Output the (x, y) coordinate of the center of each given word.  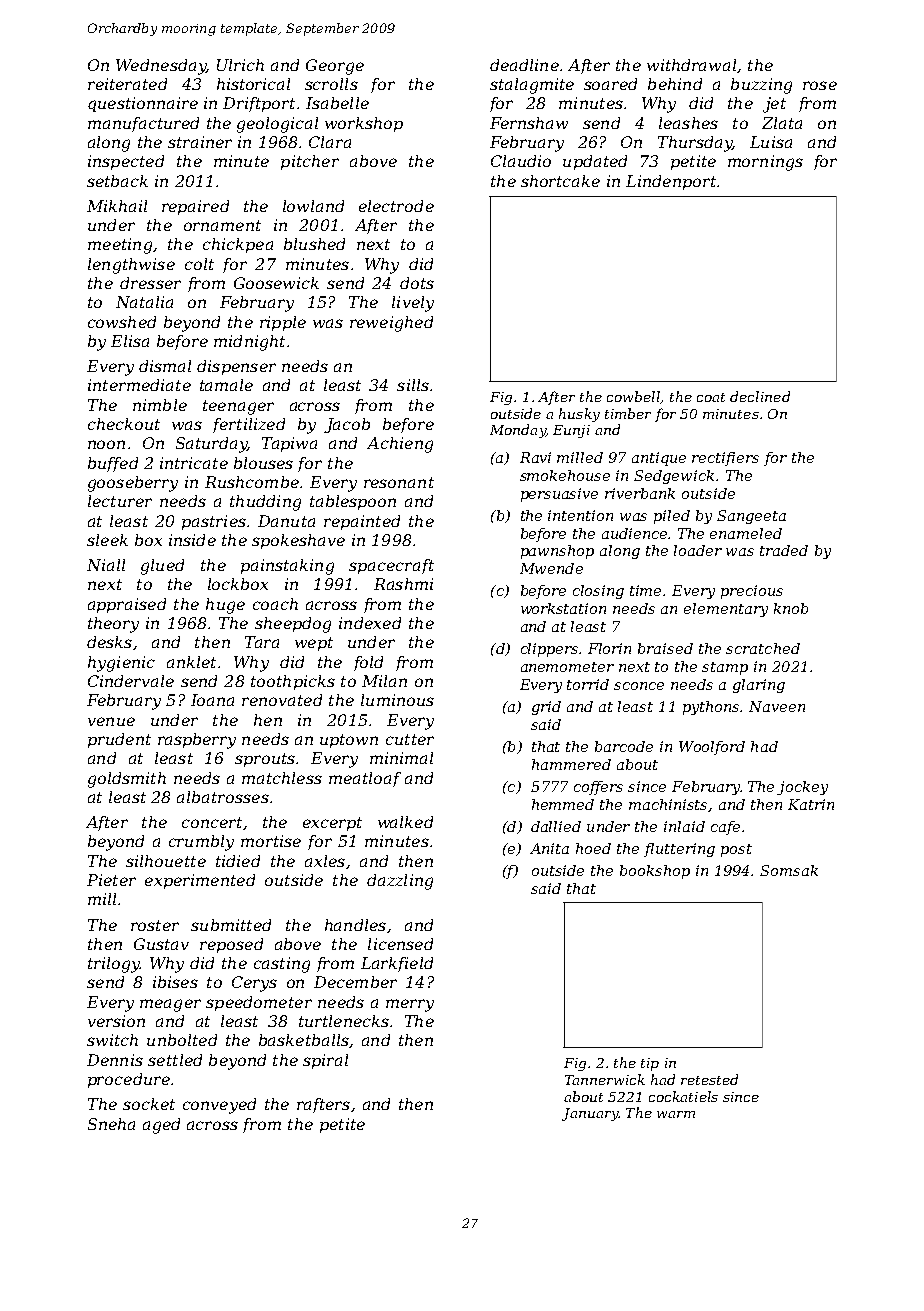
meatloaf (365, 779)
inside (192, 540)
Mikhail (117, 206)
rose (820, 85)
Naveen (777, 706)
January (590, 1114)
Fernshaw (529, 123)
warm (676, 1114)
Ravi (535, 457)
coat (711, 397)
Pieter (111, 880)
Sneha (111, 1124)
